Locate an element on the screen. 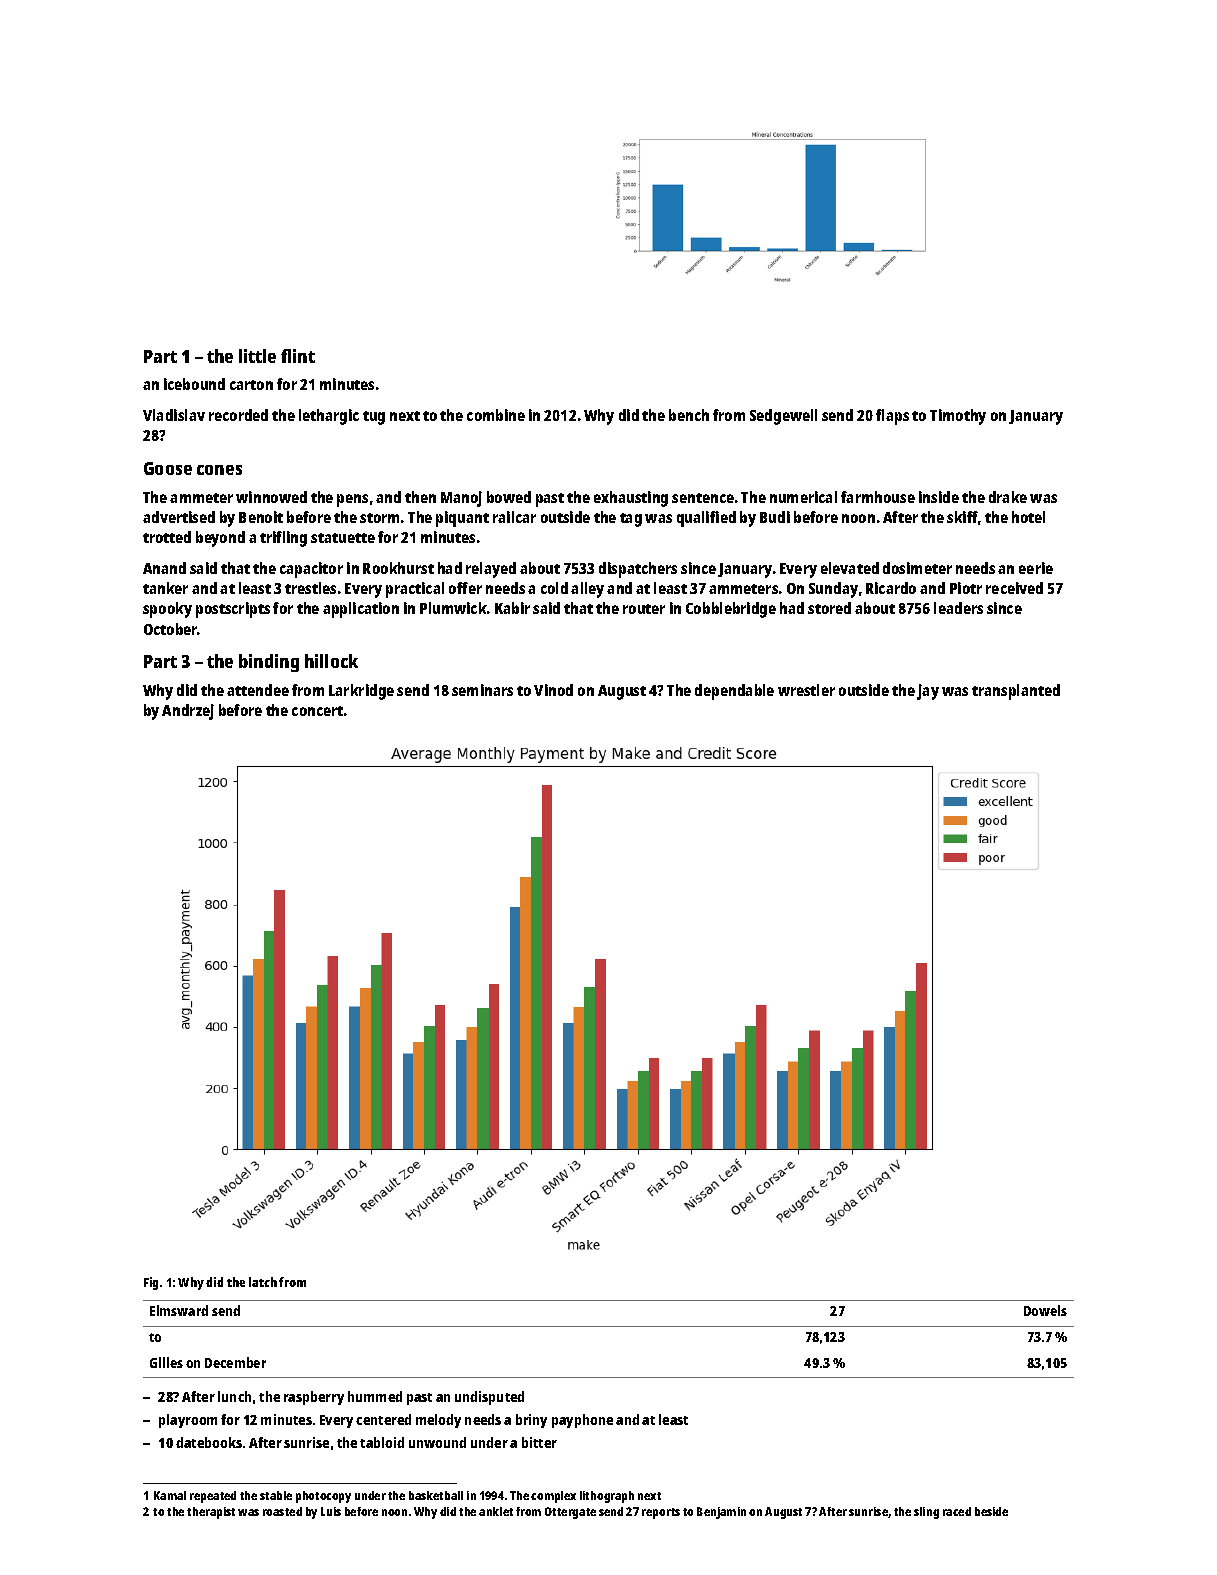 Image resolution: width=1217 pixels, height=1575 pixels. beside is located at coordinates (991, 1511).
